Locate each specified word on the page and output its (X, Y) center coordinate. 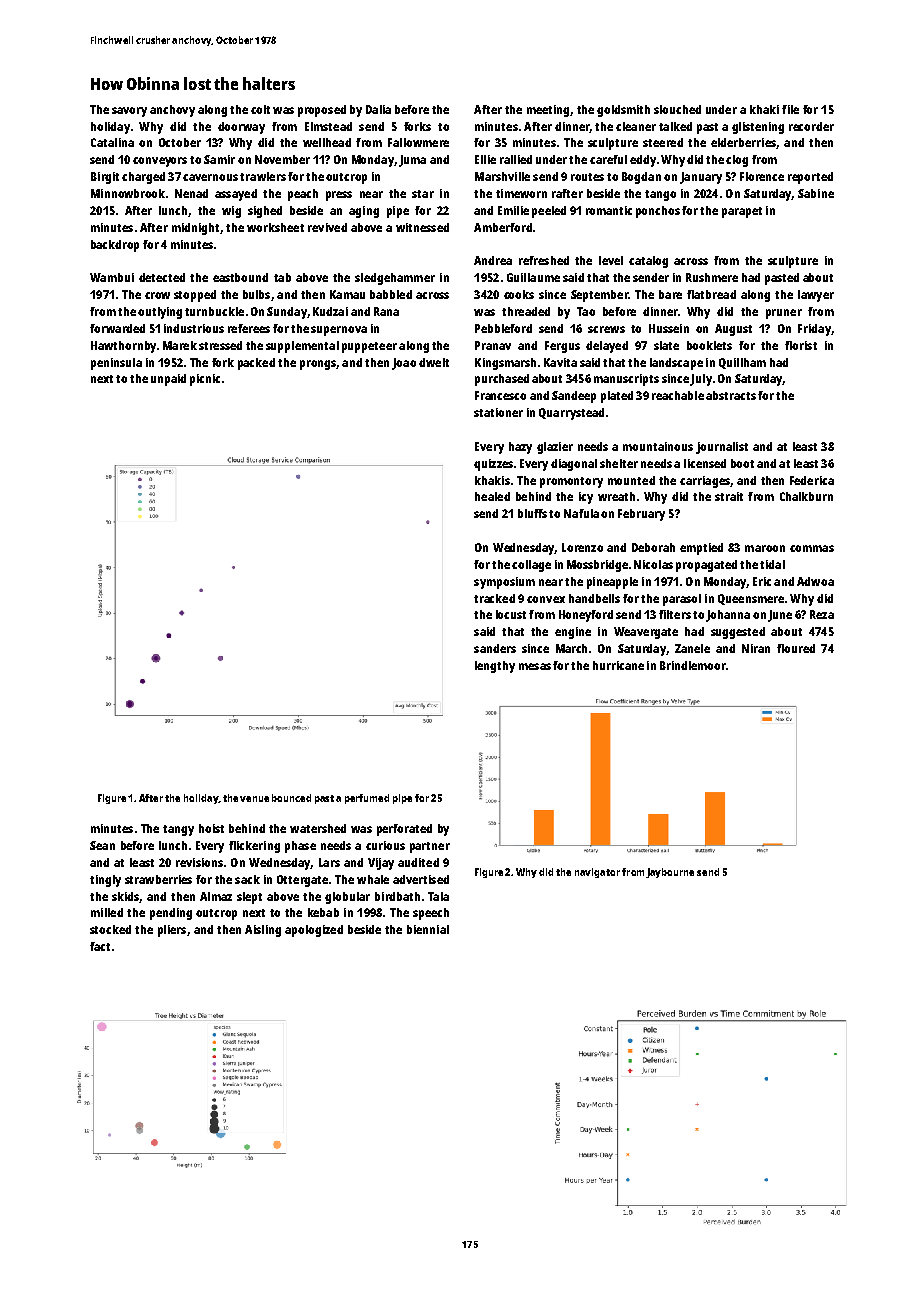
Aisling (263, 931)
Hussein (669, 328)
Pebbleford (503, 328)
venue (254, 799)
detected (162, 277)
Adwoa (815, 581)
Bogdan (641, 178)
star (423, 194)
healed (492, 496)
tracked (494, 598)
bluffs (532, 513)
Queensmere (751, 599)
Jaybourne (670, 873)
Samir (219, 159)
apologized (314, 931)
